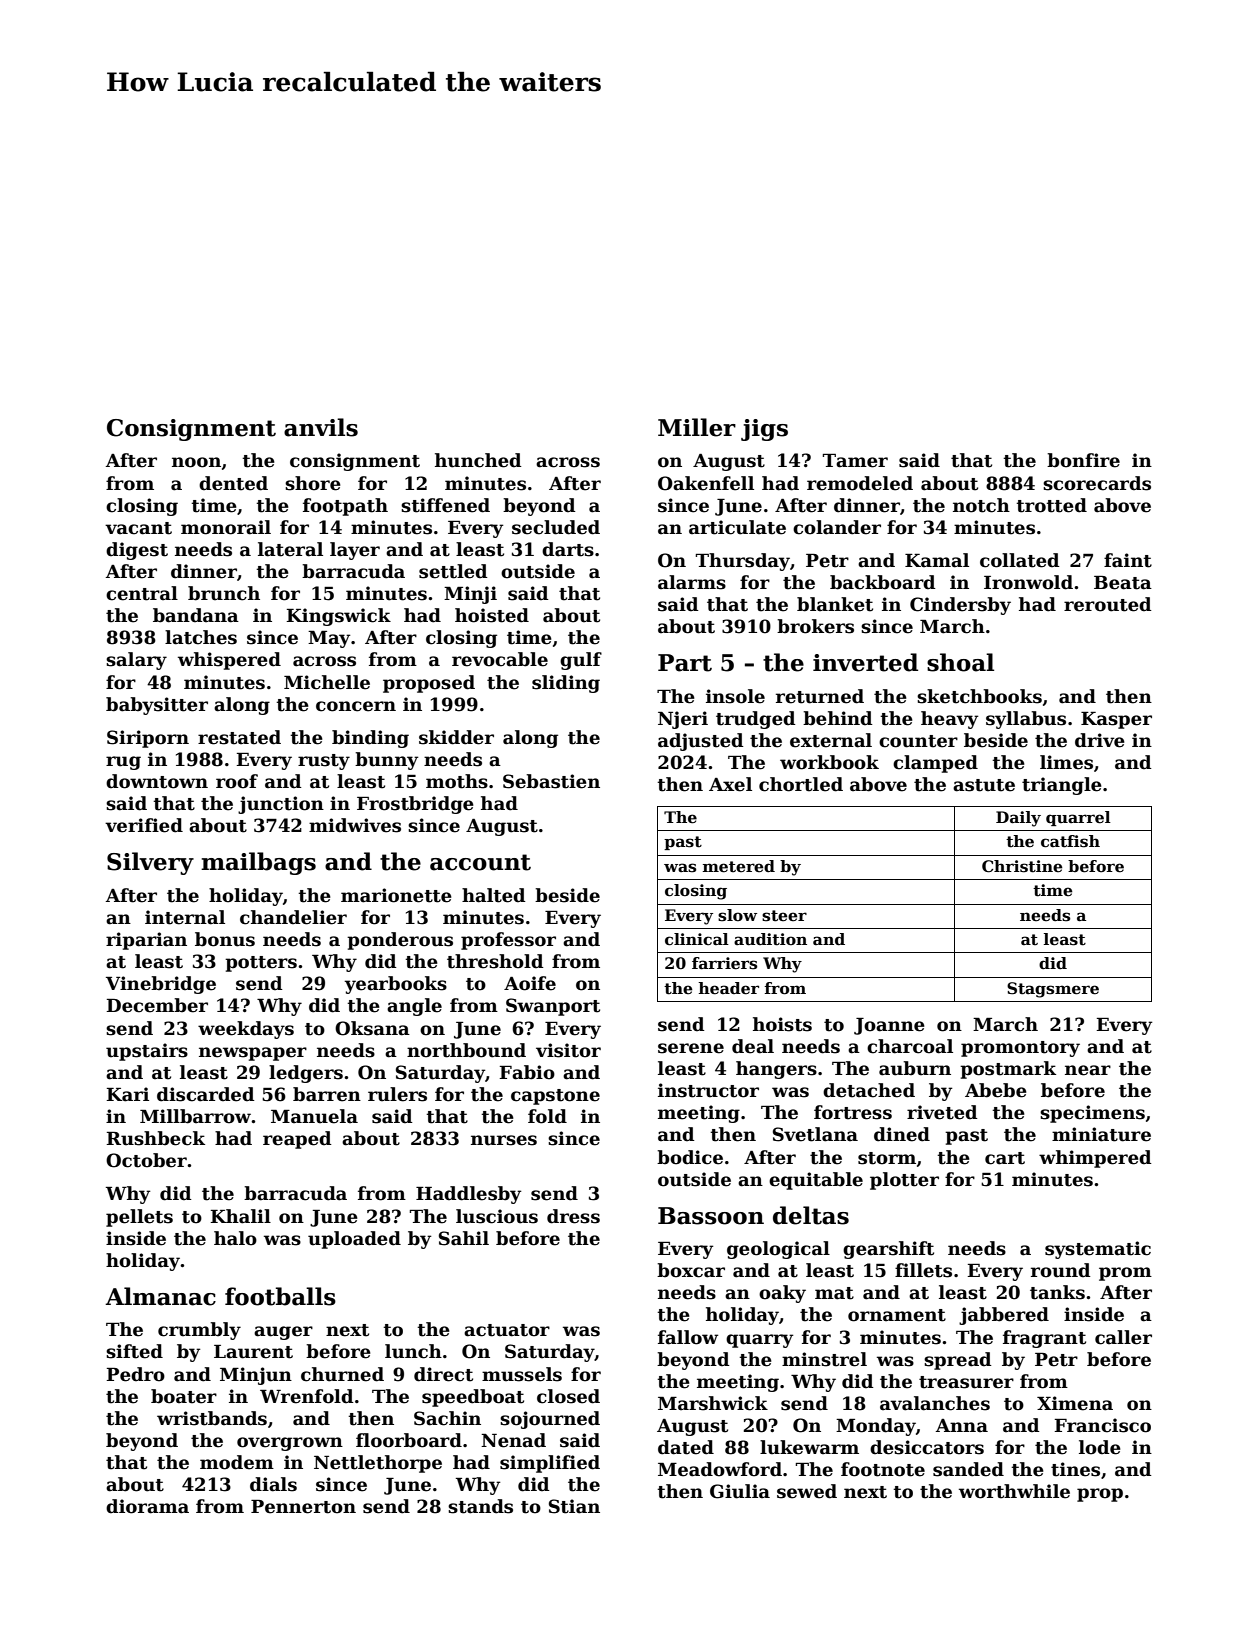 The height and width of the page is (1628, 1258). I want to click on yearbooks, so click(395, 985).
